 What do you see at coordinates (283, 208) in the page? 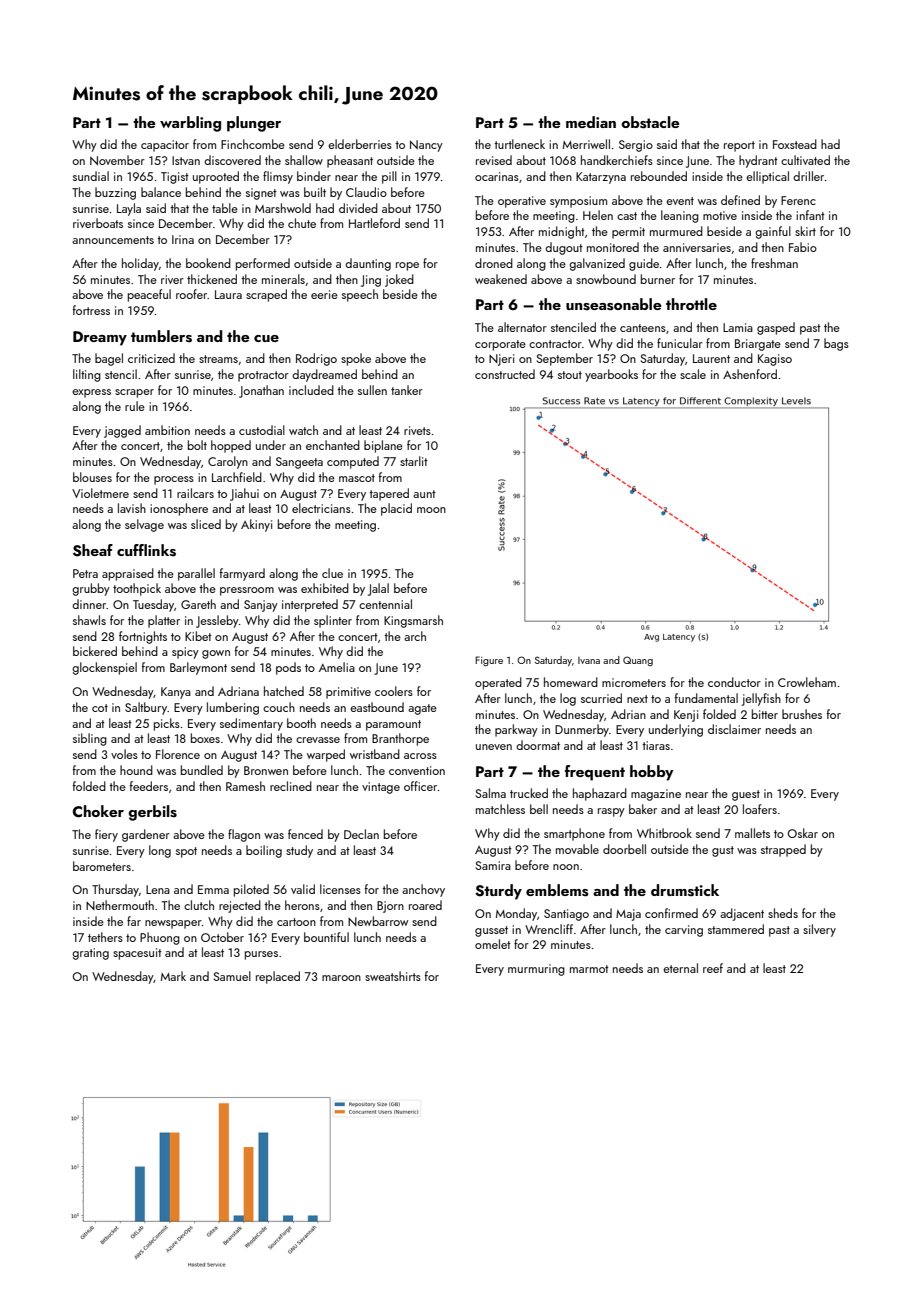
I see `Marshwold` at bounding box center [283, 208].
